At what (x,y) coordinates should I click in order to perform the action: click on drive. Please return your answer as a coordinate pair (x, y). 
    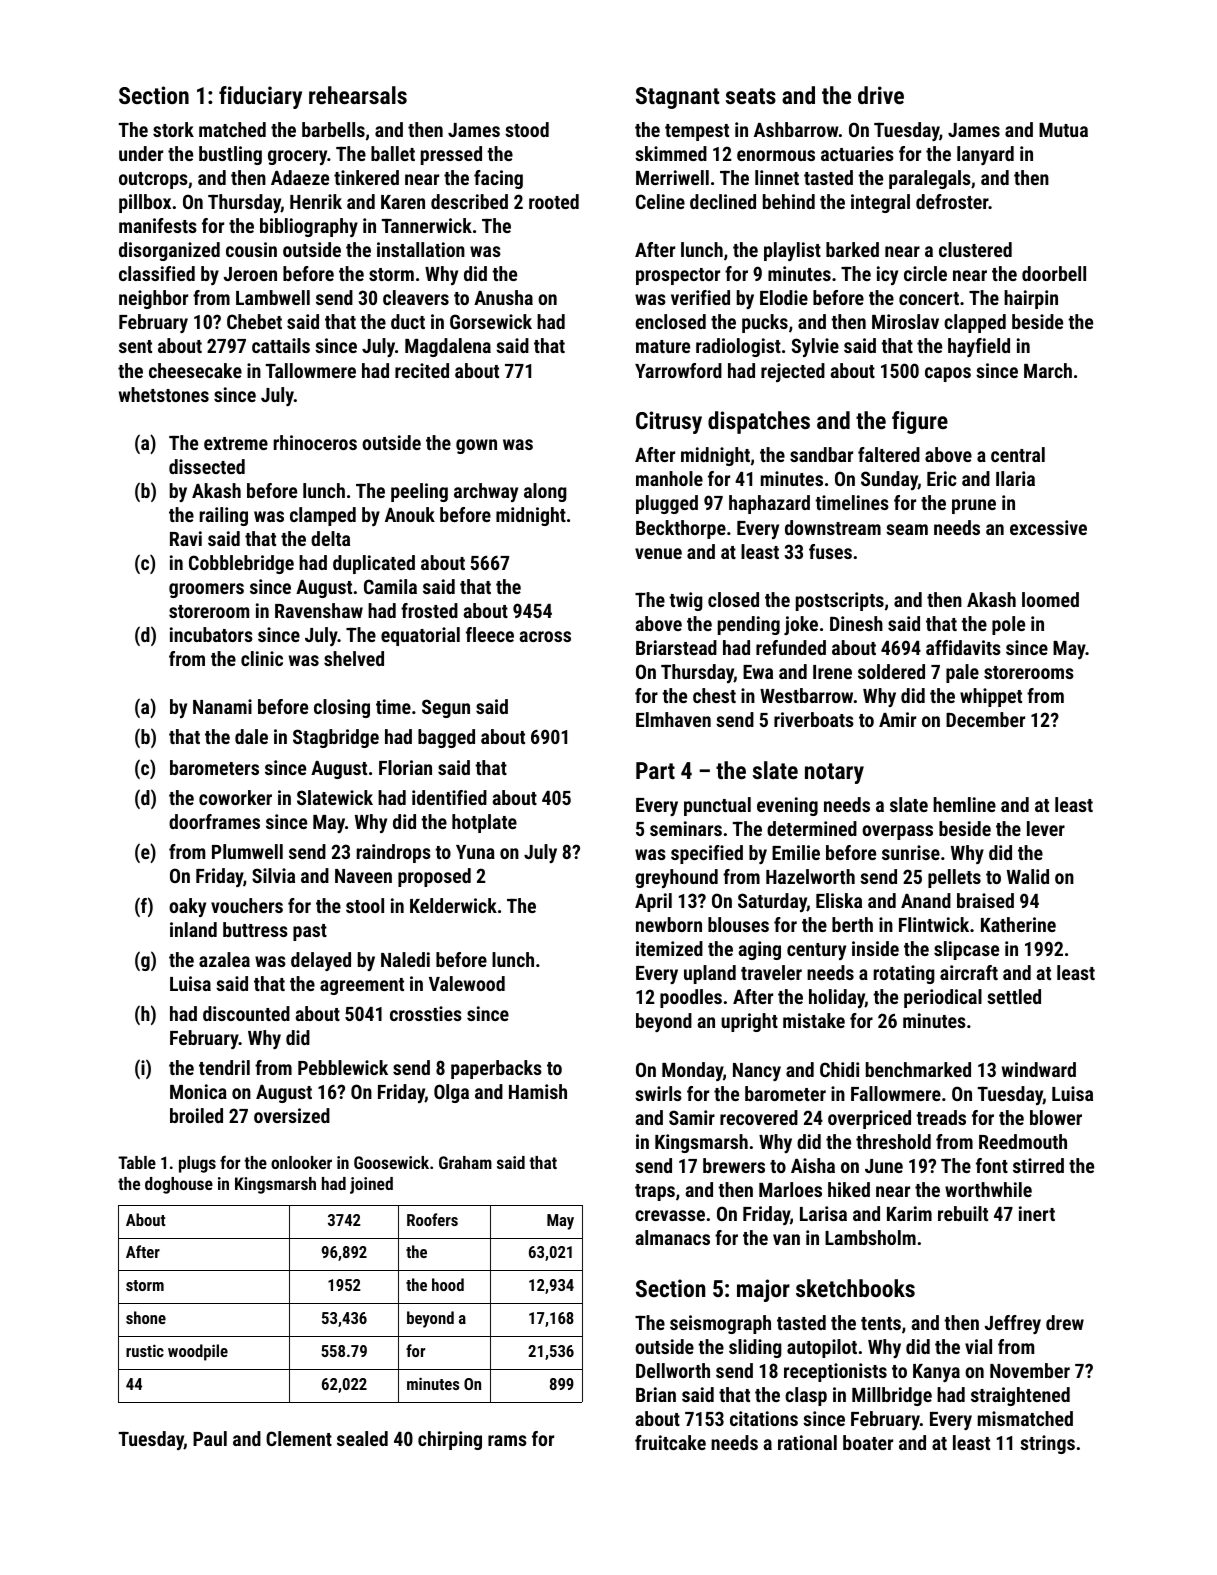
    Looking at the image, I should click on (881, 95).
